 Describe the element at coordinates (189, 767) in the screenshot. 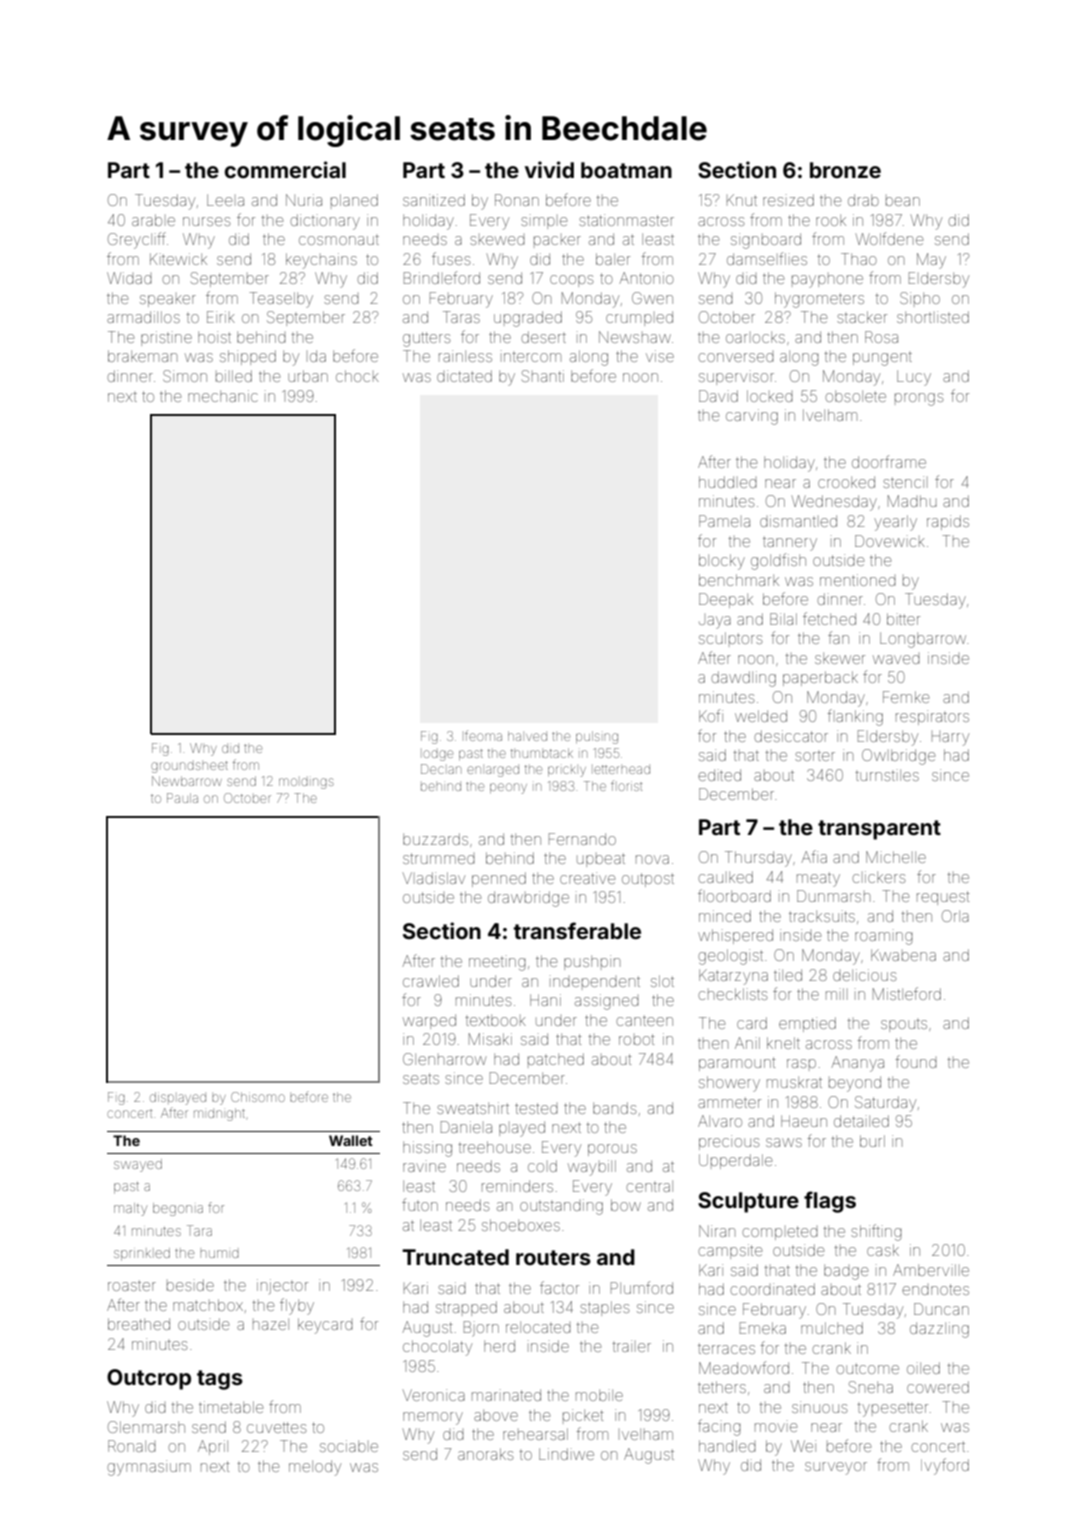

I see `groundsheet` at that location.
